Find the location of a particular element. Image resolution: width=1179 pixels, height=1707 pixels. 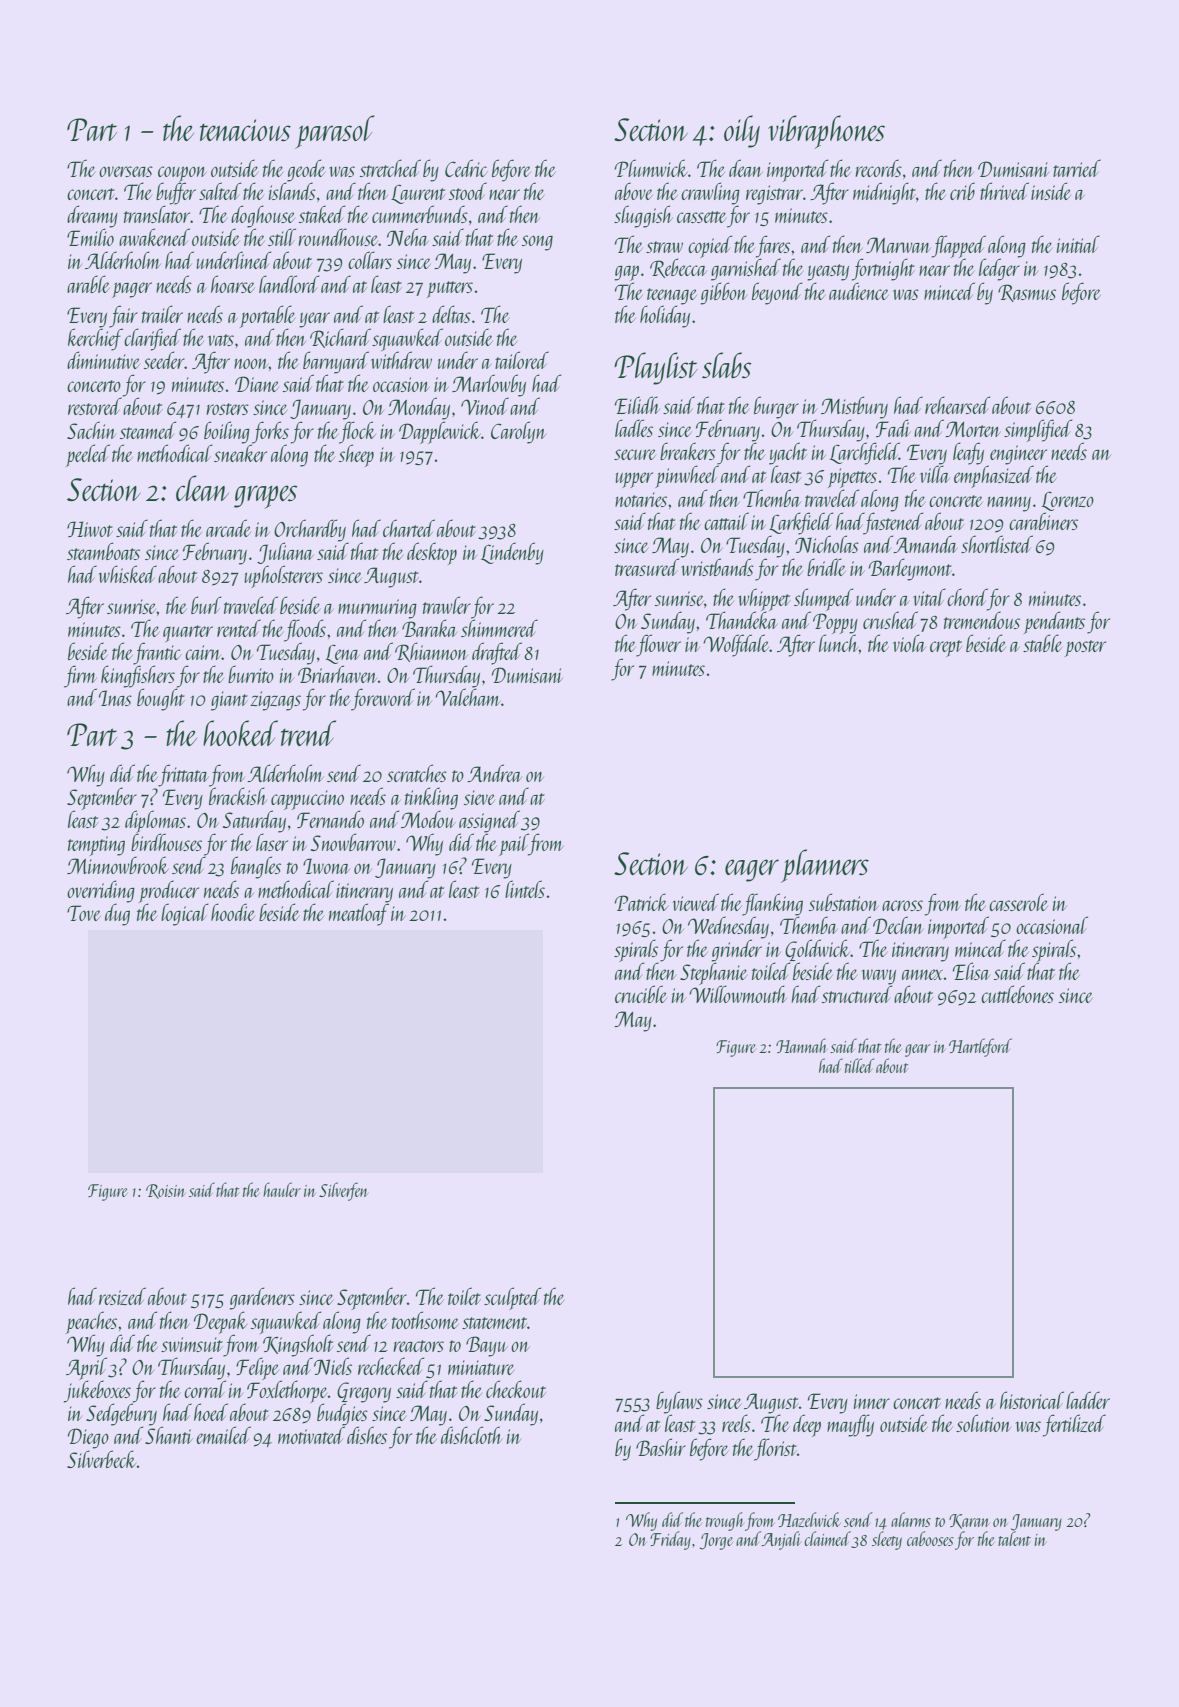

tenacious is located at coordinates (245, 130).
